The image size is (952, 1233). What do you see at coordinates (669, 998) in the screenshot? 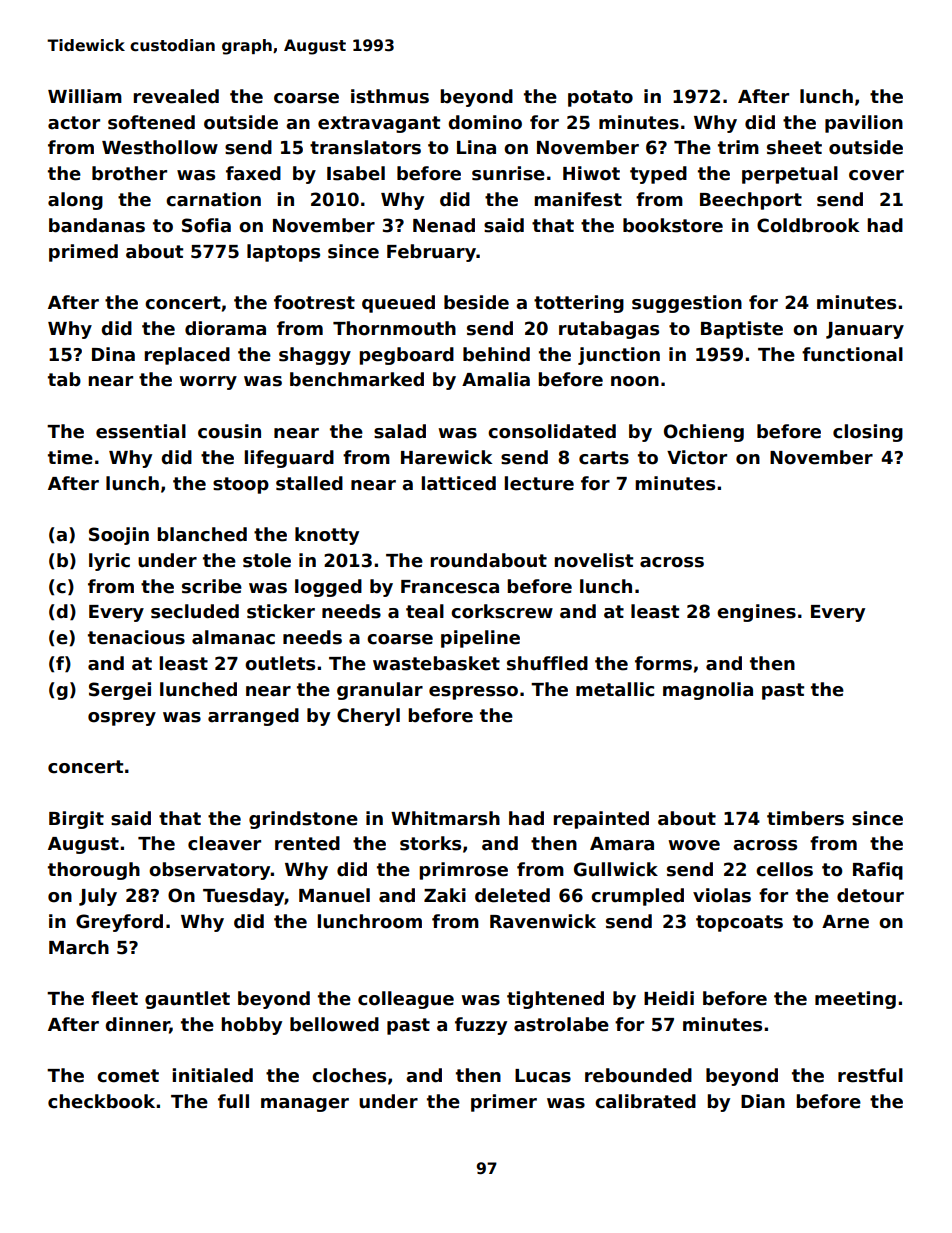
I see `Heidi` at bounding box center [669, 998].
